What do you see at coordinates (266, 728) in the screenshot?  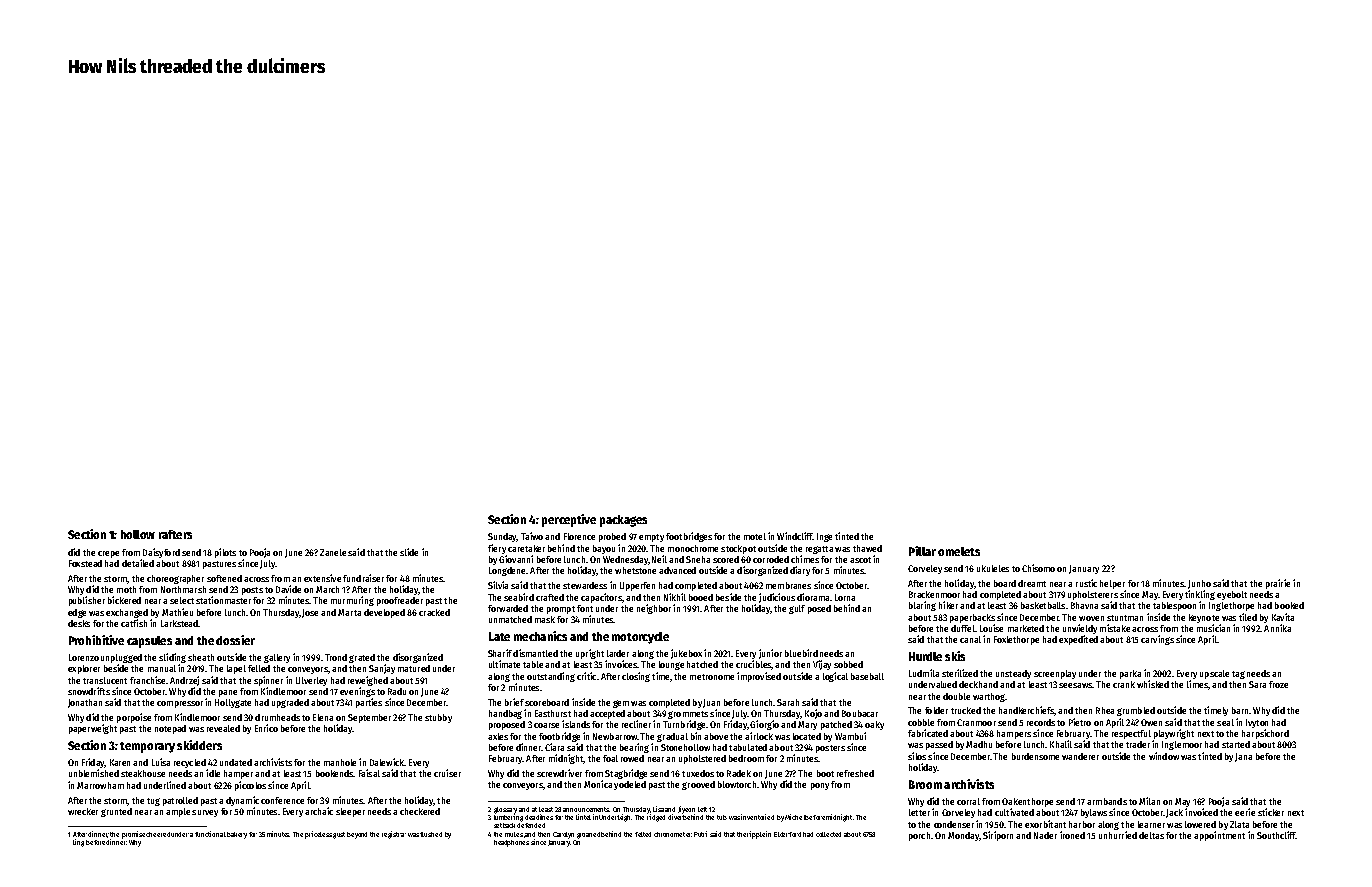 I see `Enrico` at bounding box center [266, 728].
